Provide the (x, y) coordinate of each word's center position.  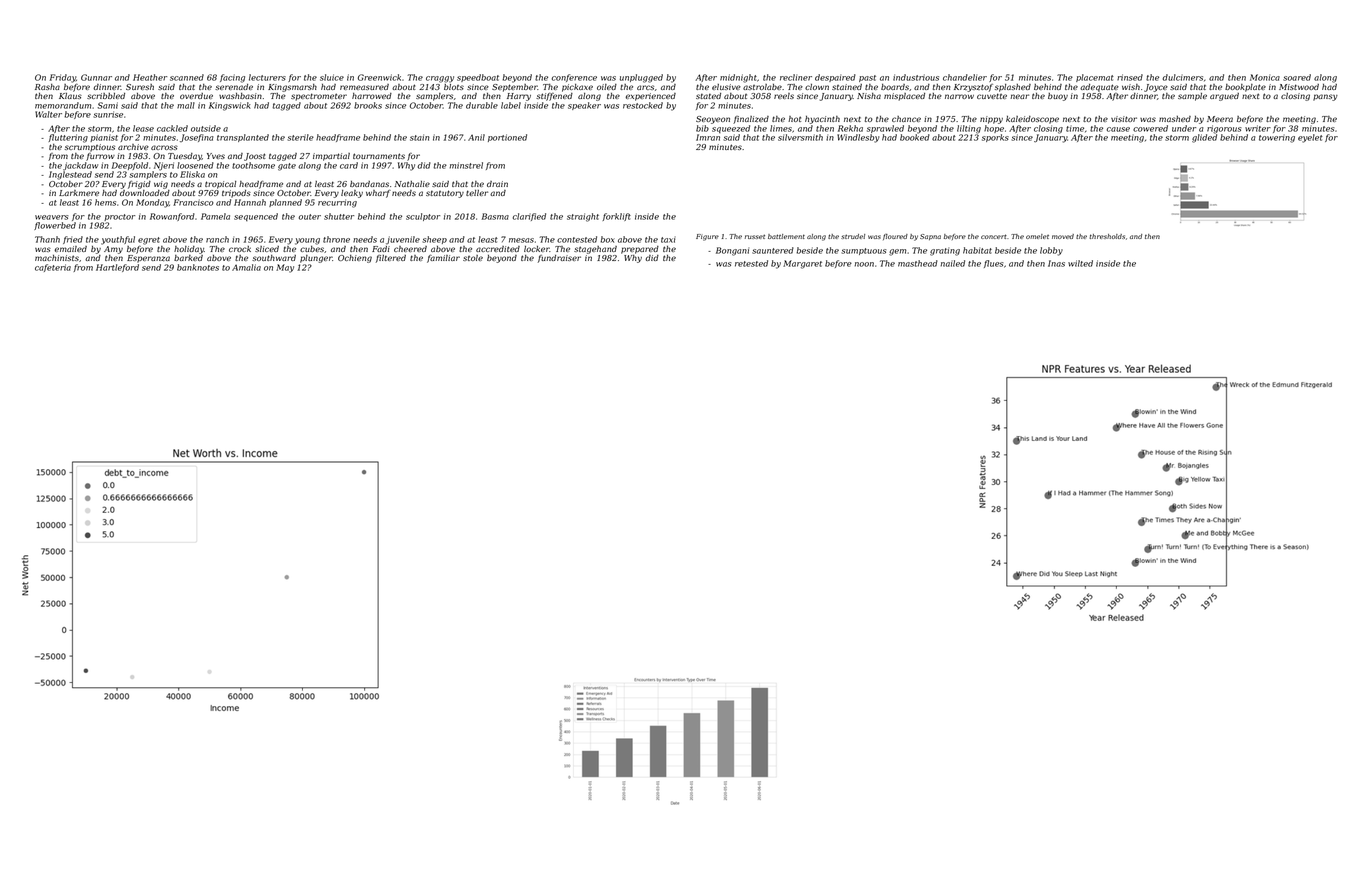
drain (497, 184)
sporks (995, 138)
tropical (220, 185)
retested (751, 263)
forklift (617, 217)
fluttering (68, 138)
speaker (584, 106)
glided (1204, 138)
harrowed (372, 96)
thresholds (1107, 236)
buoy (1058, 97)
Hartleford (117, 268)
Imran (708, 137)
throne (336, 239)
